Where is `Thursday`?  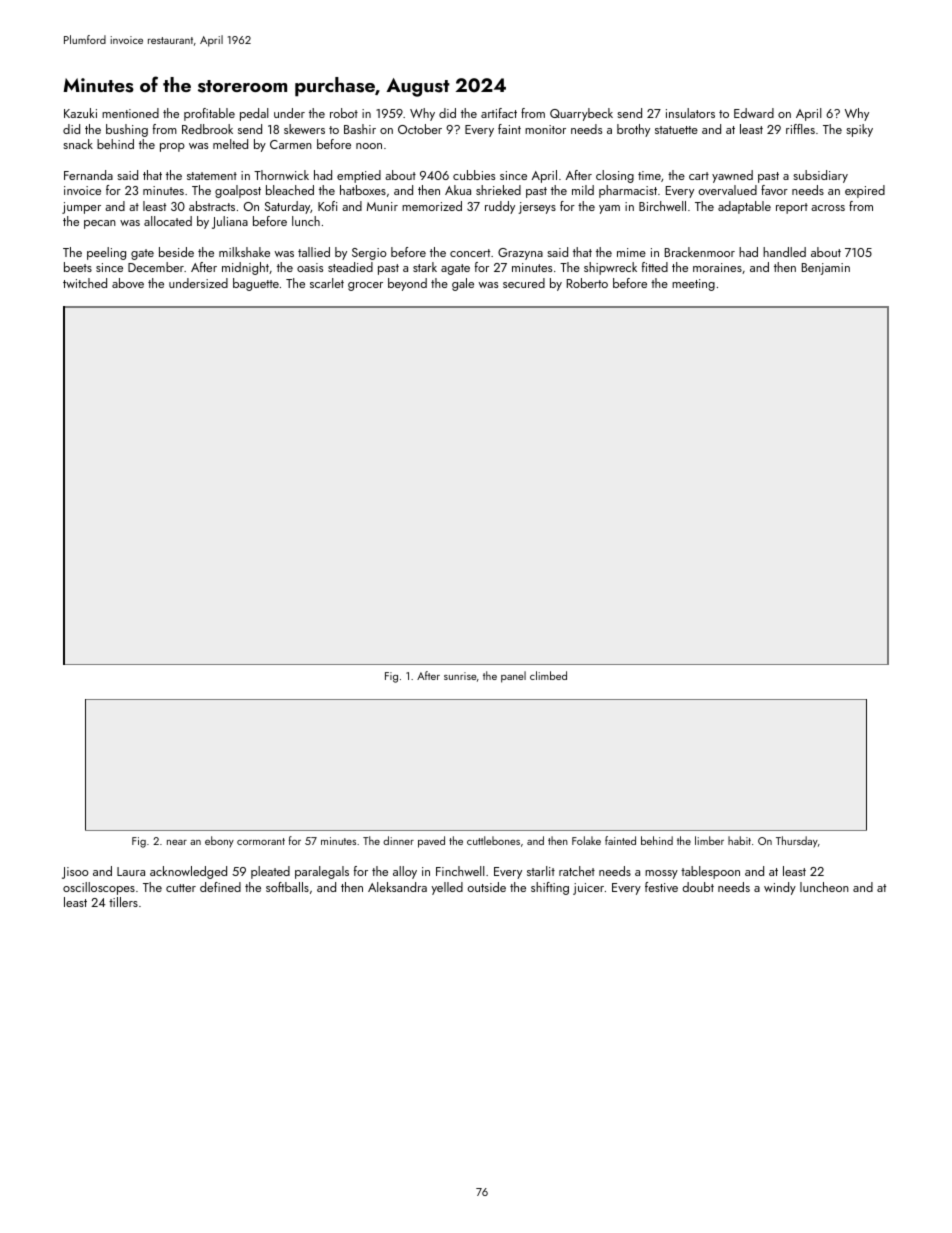
Thursday is located at coordinates (797, 842).
